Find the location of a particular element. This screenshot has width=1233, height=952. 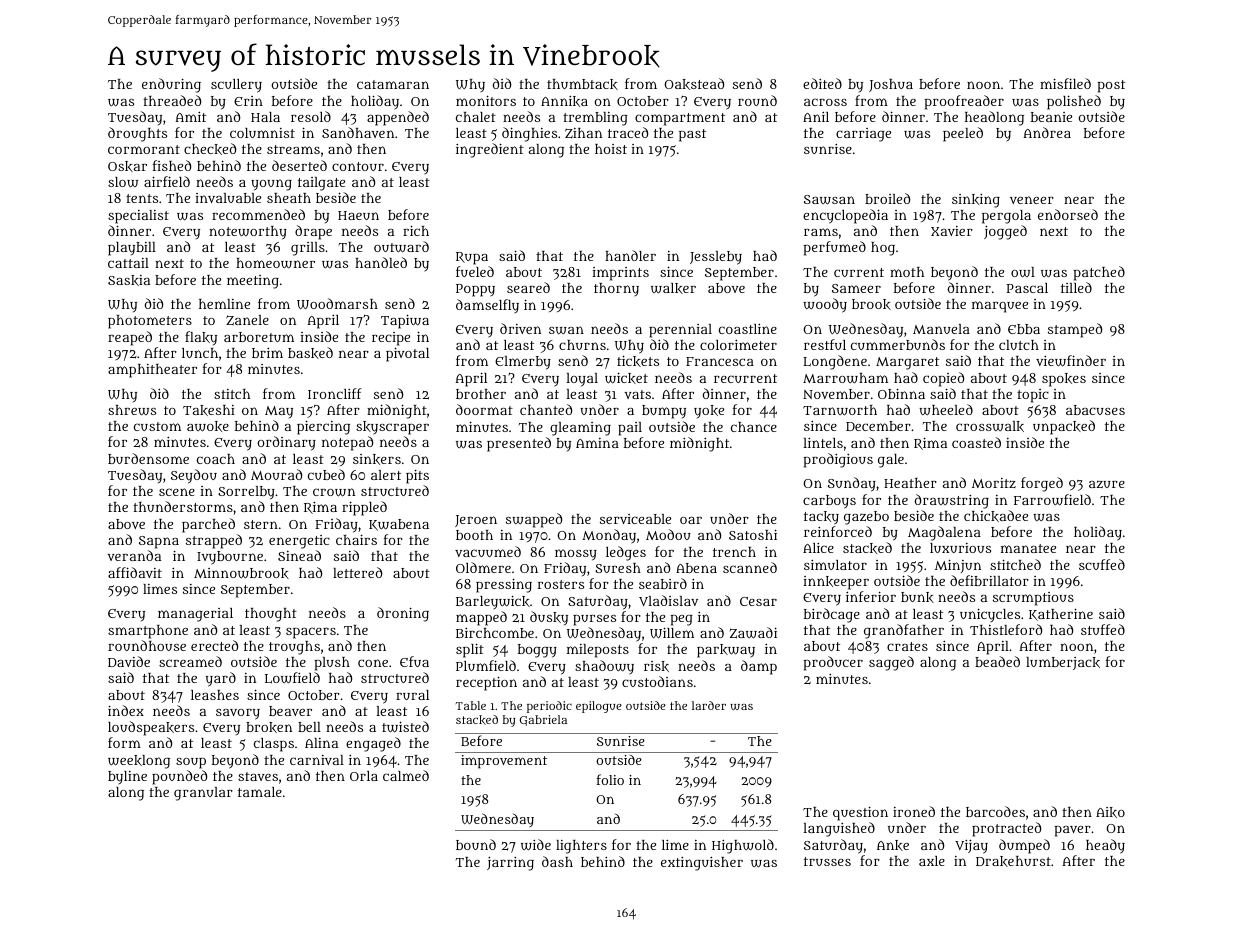

Andrea is located at coordinates (1047, 132).
